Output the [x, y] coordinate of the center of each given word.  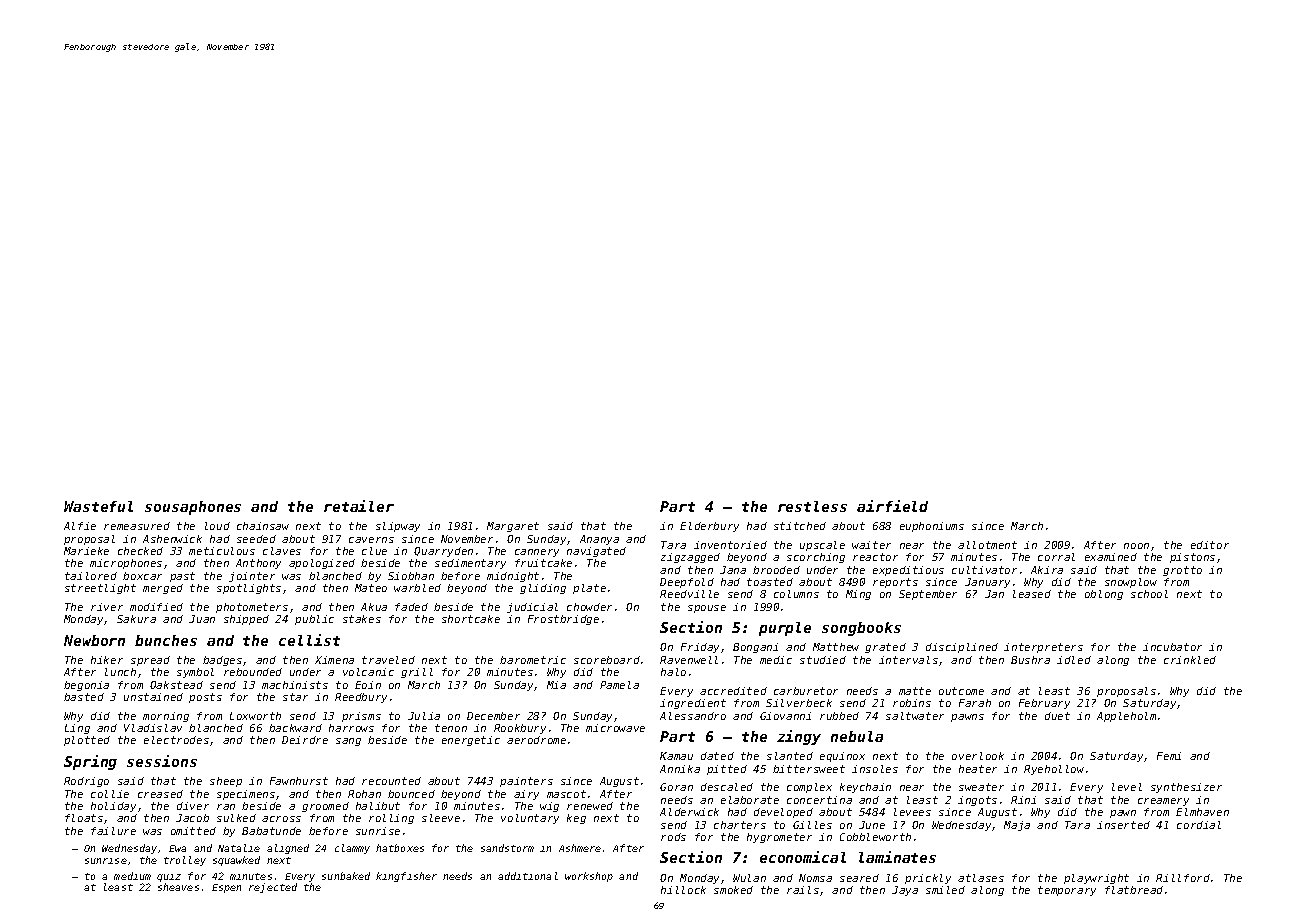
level [1127, 787]
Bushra [1030, 660]
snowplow [1131, 583]
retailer [359, 506]
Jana [733, 570]
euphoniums [932, 527]
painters [526, 782]
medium [132, 876]
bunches [166, 640]
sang [348, 742]
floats [84, 818]
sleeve [441, 818]
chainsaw [263, 526]
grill [417, 673]
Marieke [86, 551]
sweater [981, 787]
